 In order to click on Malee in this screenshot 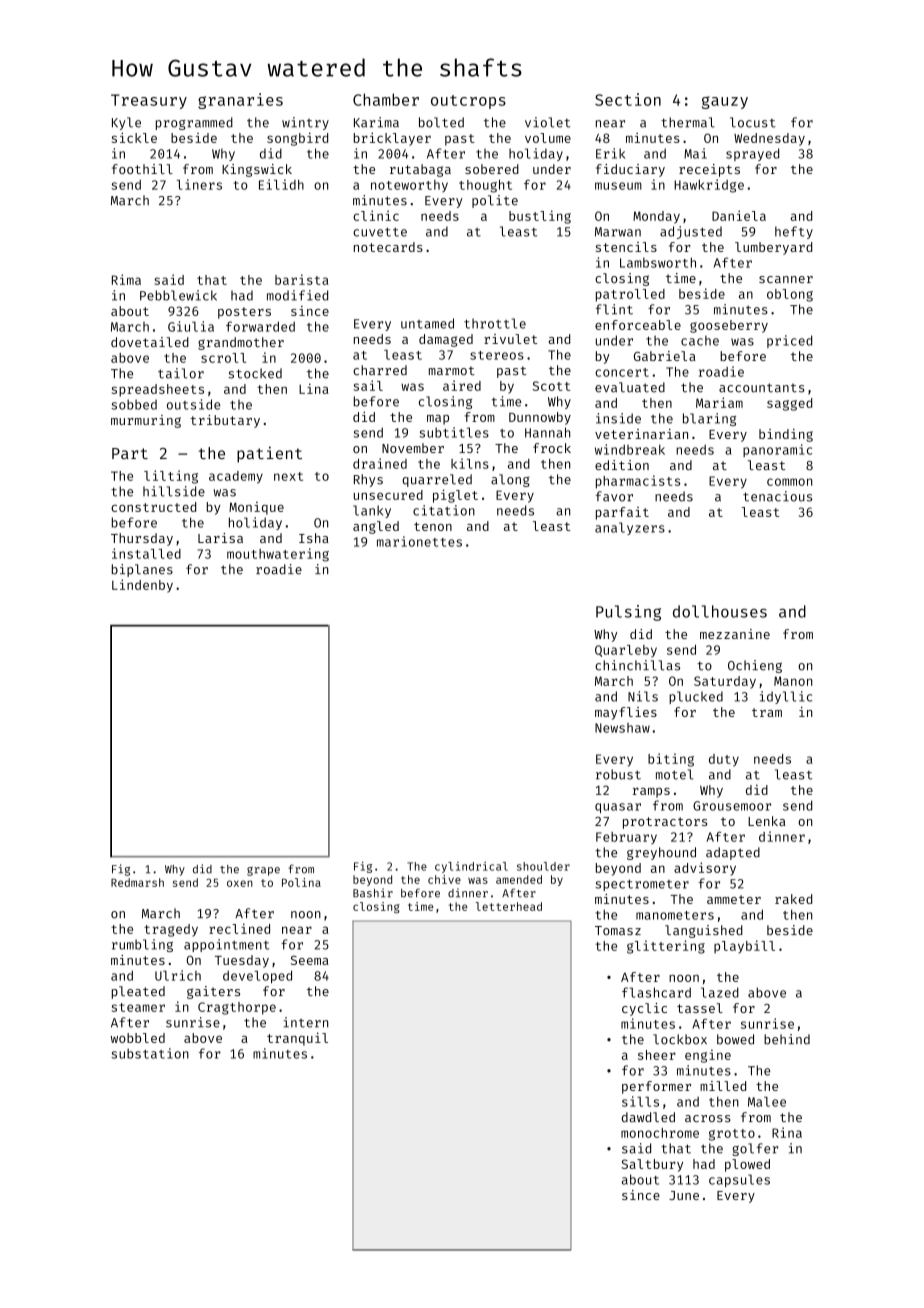, I will do `click(767, 1102)`.
